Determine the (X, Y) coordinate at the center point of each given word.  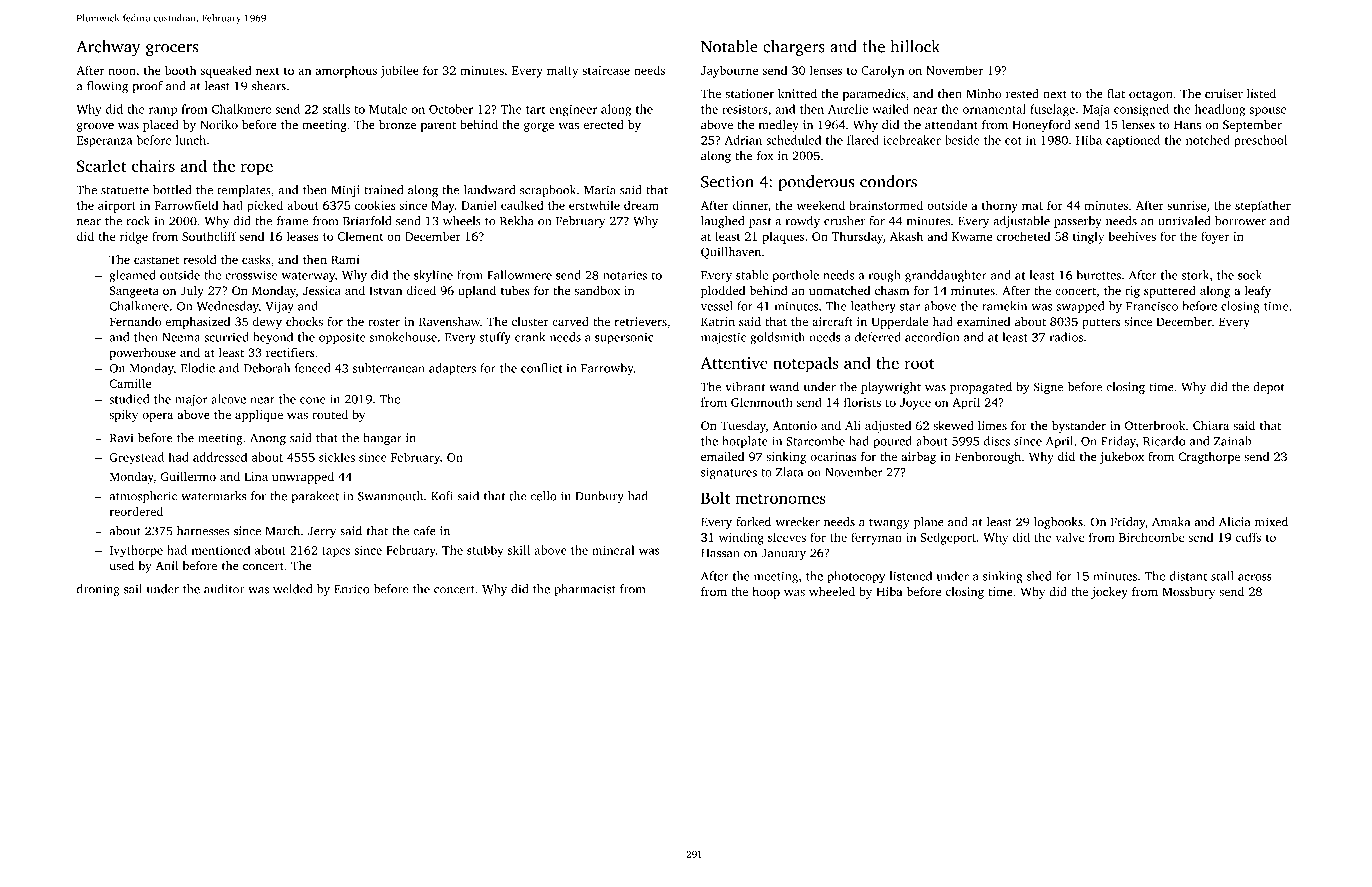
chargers (794, 48)
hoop (766, 593)
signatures (729, 473)
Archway (108, 48)
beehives (1132, 236)
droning (98, 590)
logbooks (1058, 523)
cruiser (1224, 93)
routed (330, 414)
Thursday (857, 237)
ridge (134, 237)
